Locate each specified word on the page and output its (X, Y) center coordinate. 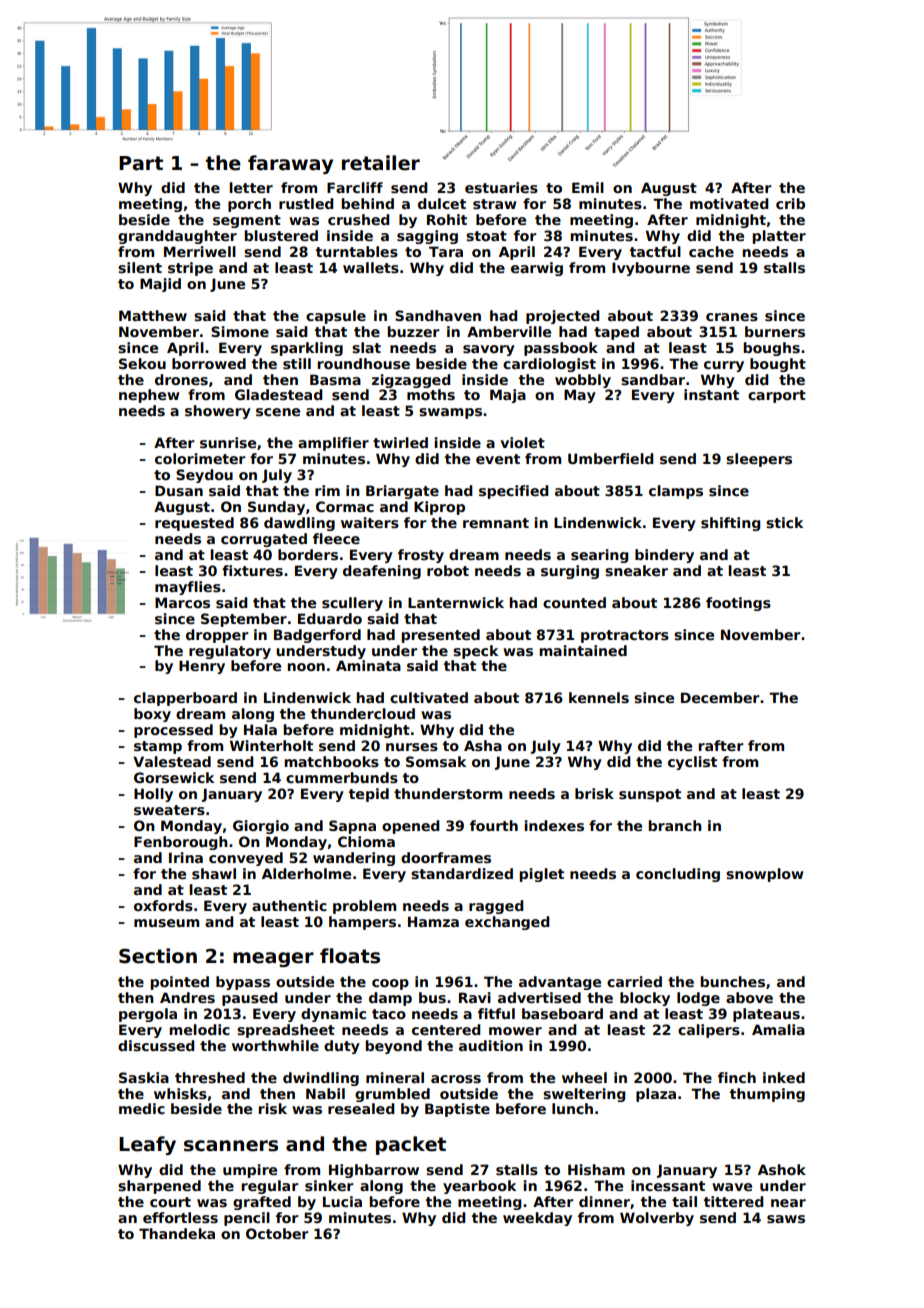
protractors (625, 636)
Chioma (366, 841)
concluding (678, 875)
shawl (214, 873)
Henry (202, 667)
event (498, 459)
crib (790, 203)
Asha (483, 745)
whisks (180, 1093)
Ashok (782, 1169)
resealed (361, 1108)
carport (777, 396)
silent (140, 267)
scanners (231, 1146)
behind (367, 203)
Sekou (142, 363)
